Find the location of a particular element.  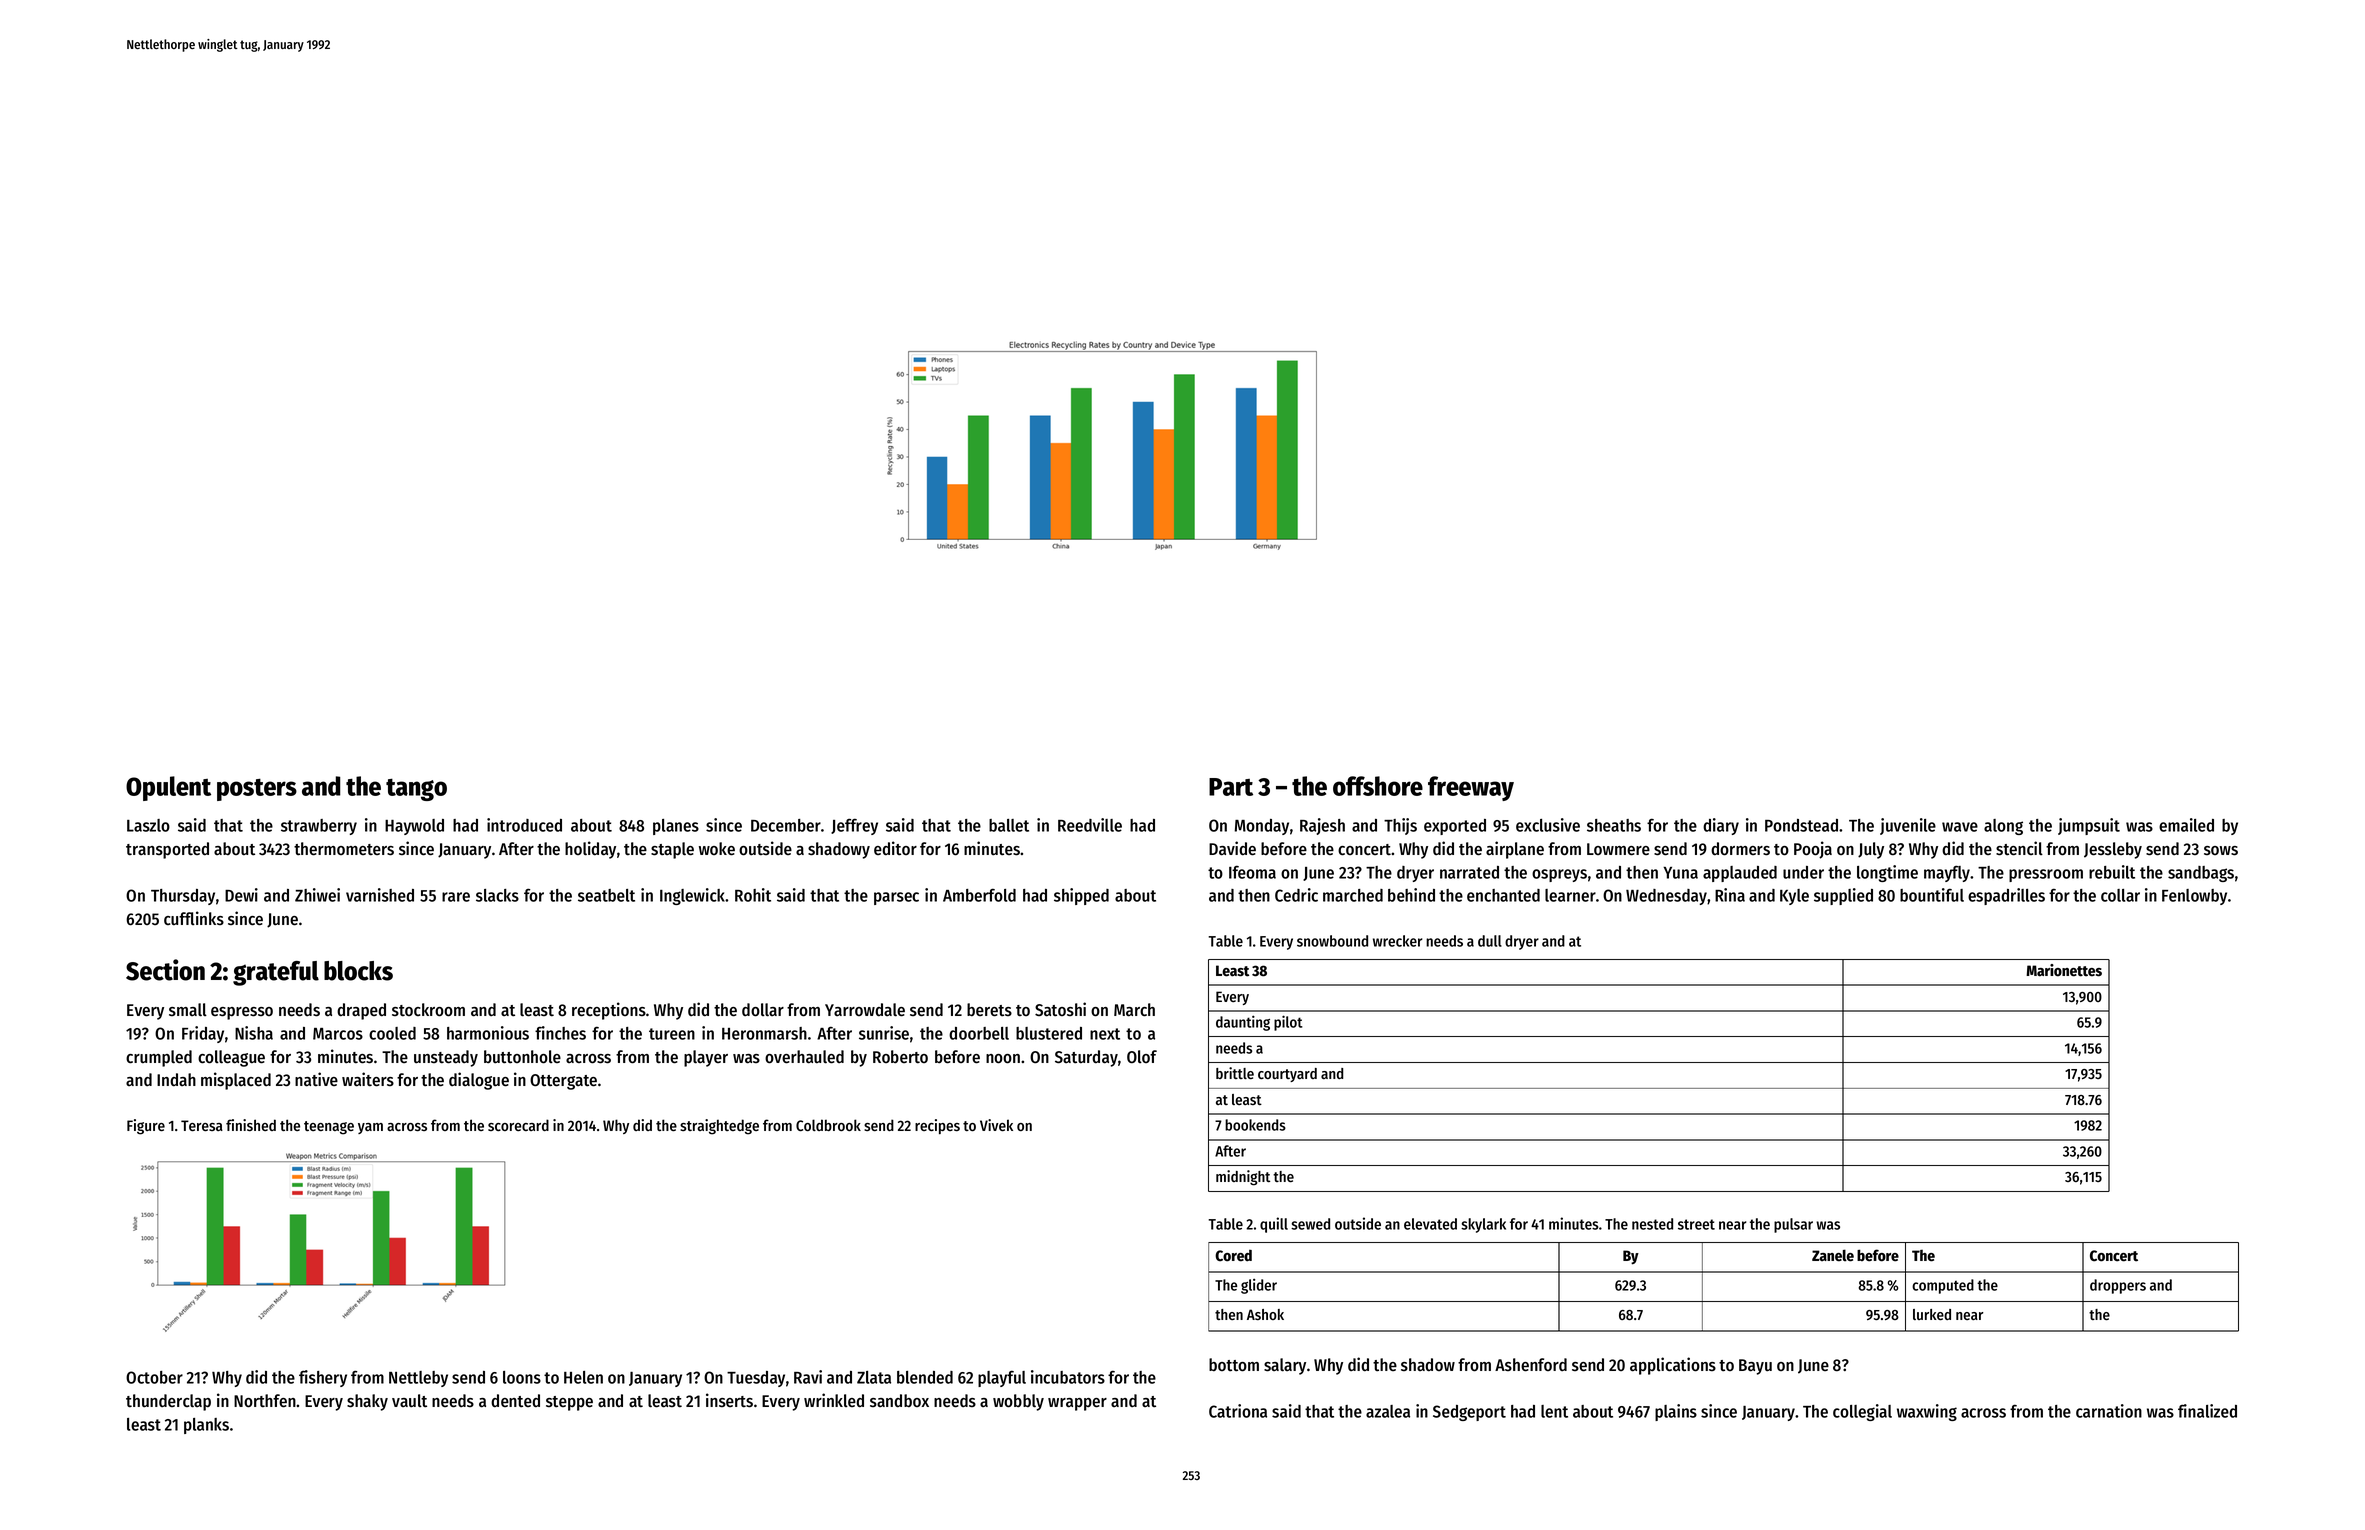

pulsar is located at coordinates (1793, 1225).
